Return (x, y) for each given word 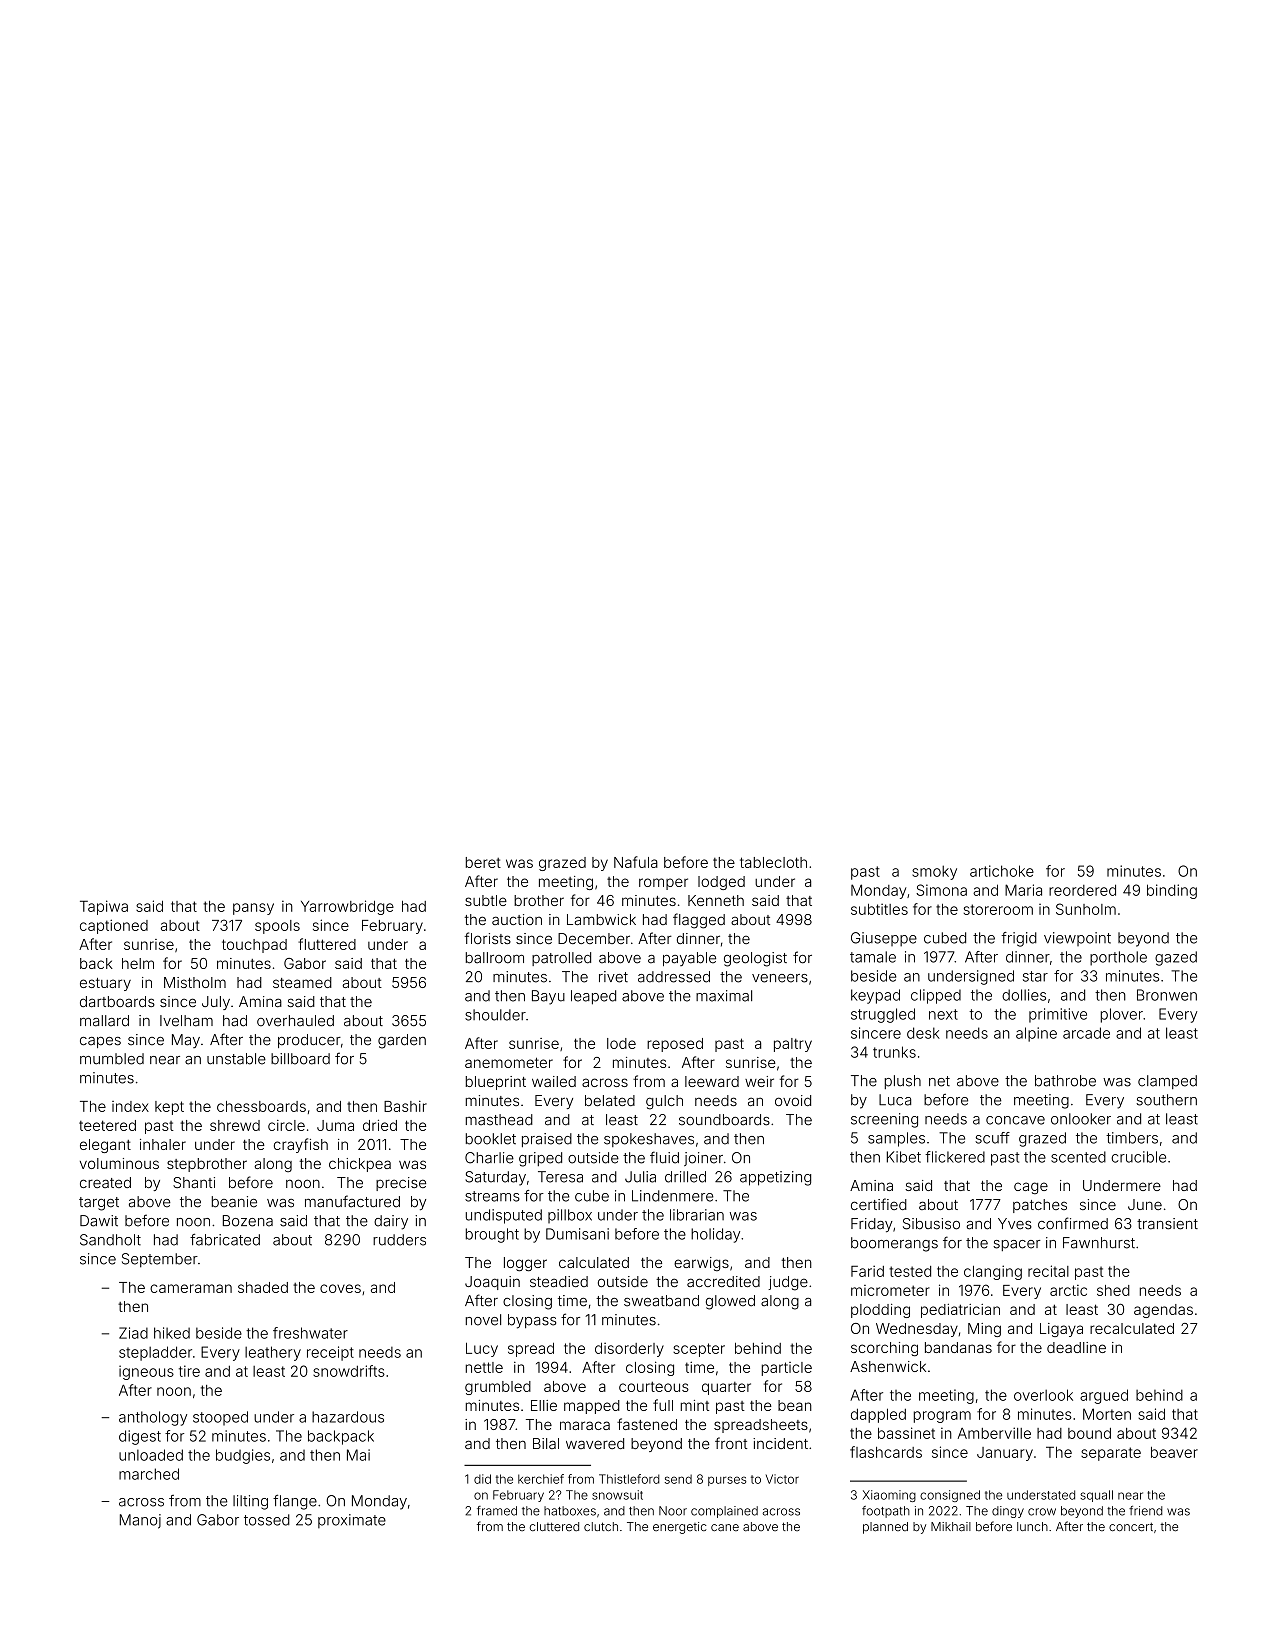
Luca (895, 1100)
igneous (146, 1372)
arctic (1068, 1290)
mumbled (112, 1059)
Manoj (140, 1521)
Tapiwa (104, 907)
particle (787, 1369)
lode (621, 1043)
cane (725, 1528)
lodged (721, 883)
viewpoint (1077, 939)
